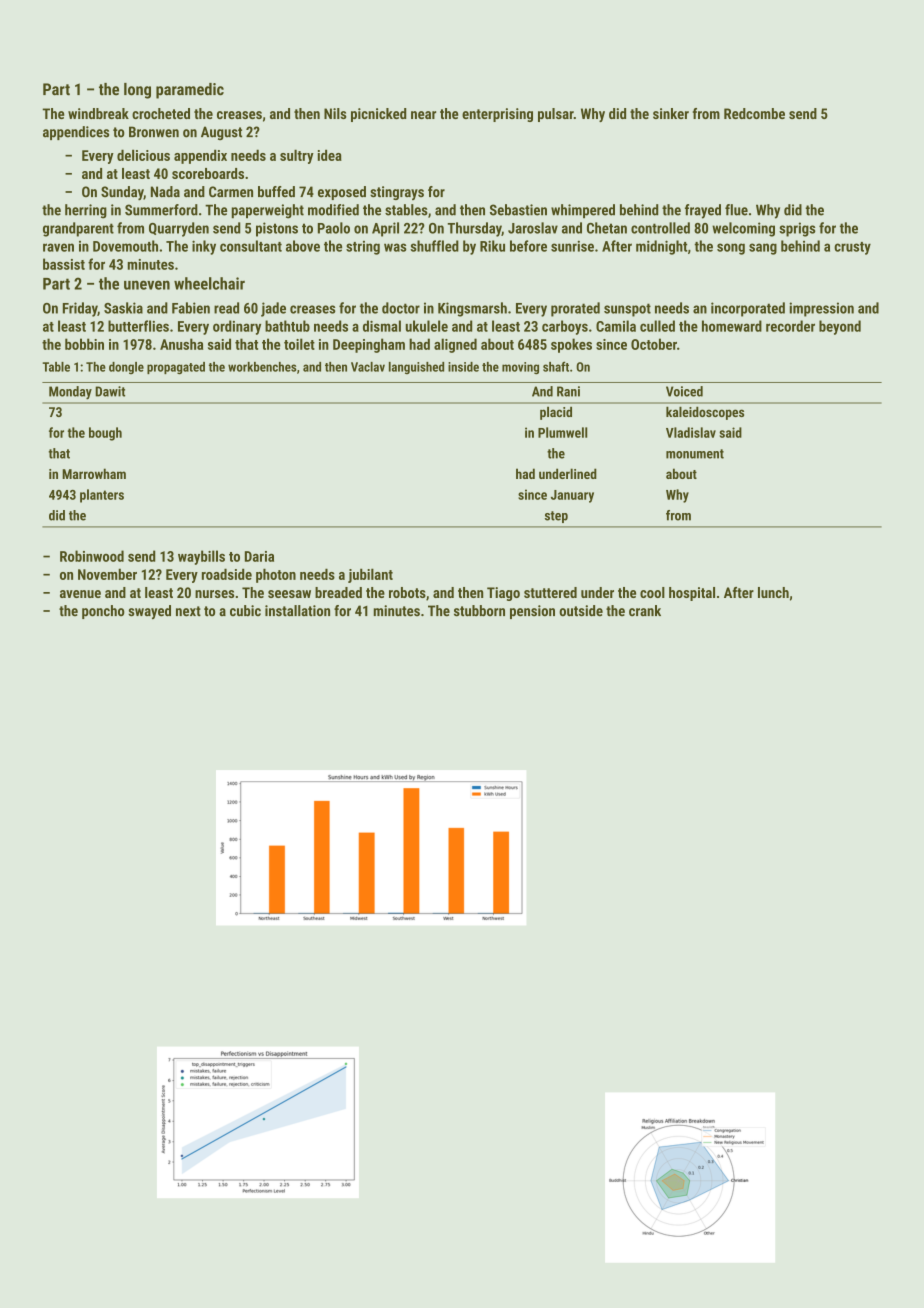  I want to click on hospital, so click(692, 594).
